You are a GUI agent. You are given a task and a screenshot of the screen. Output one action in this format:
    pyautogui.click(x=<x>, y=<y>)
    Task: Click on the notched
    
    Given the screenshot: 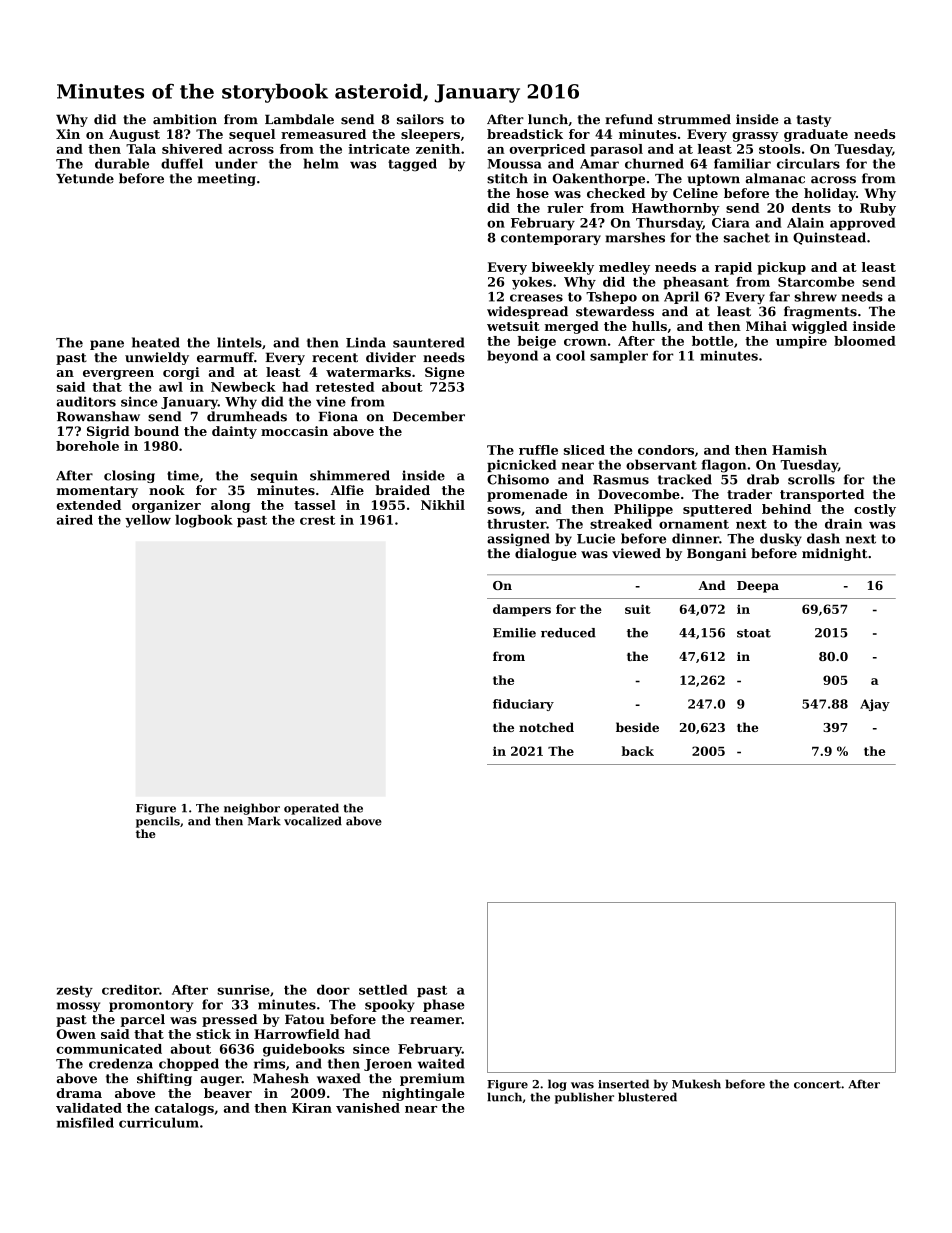 What is the action you would take?
    pyautogui.click(x=546, y=727)
